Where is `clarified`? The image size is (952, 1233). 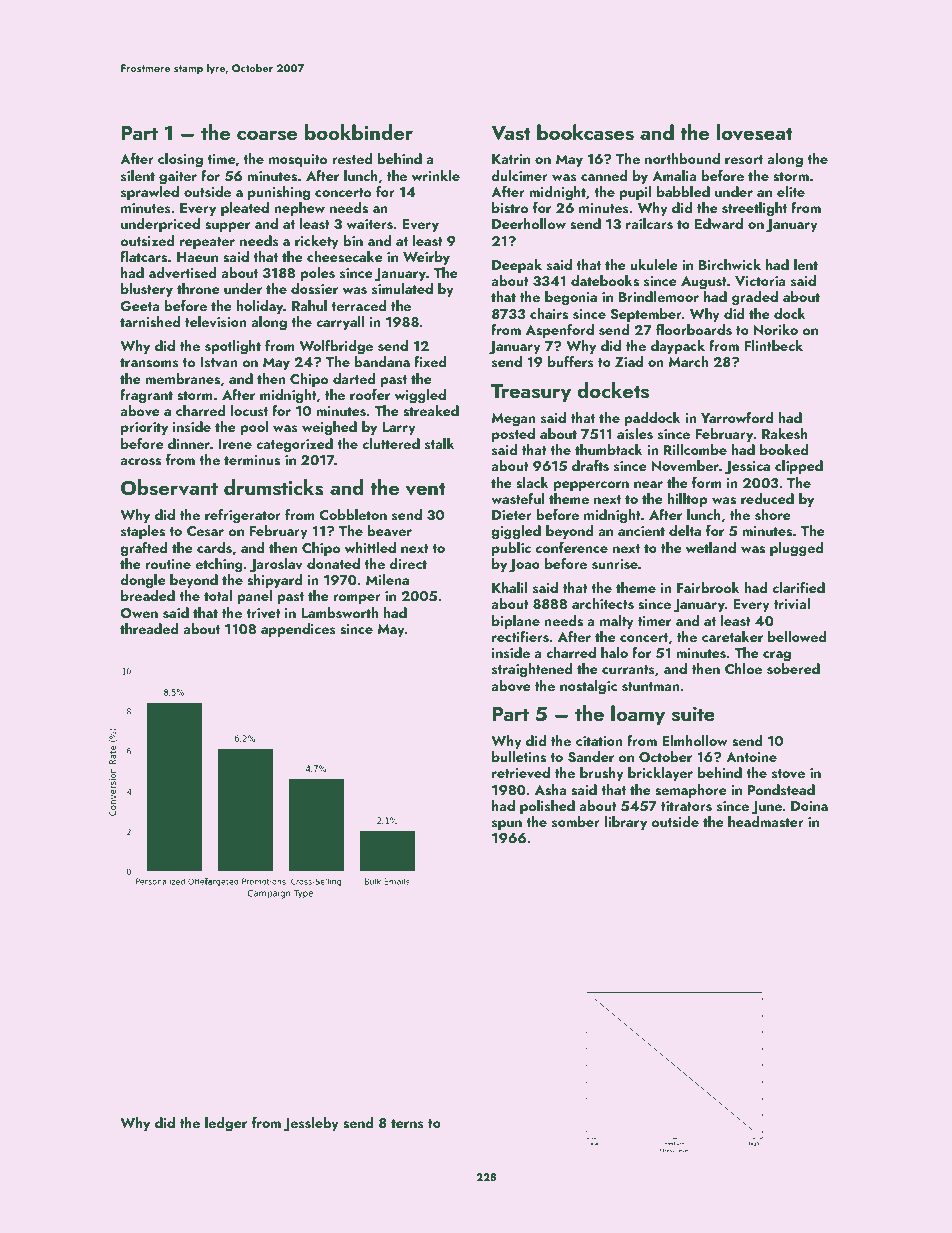
clarified is located at coordinates (798, 587).
